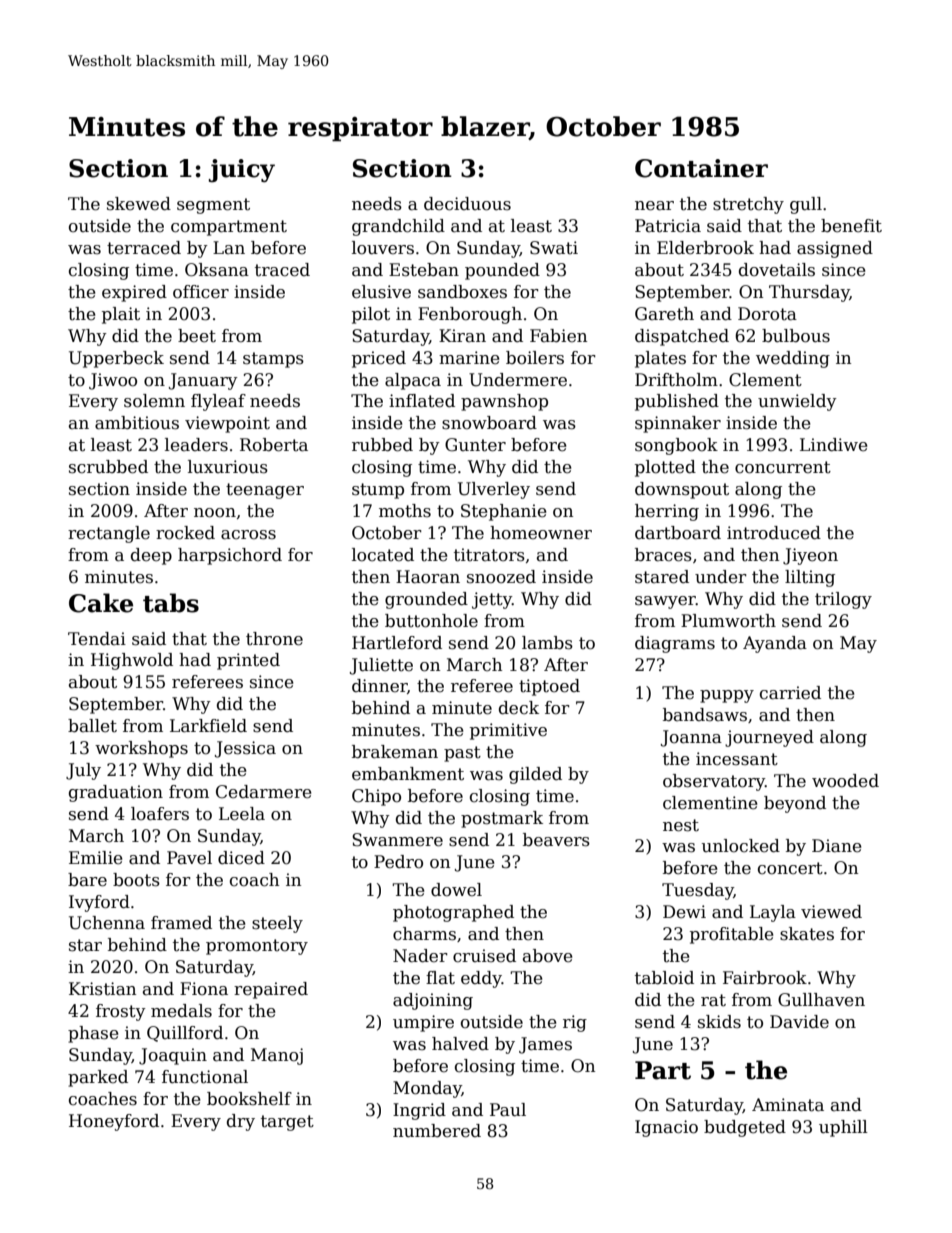 This image has width=952, height=1233. What do you see at coordinates (467, 204) in the image?
I see `deciduous` at bounding box center [467, 204].
